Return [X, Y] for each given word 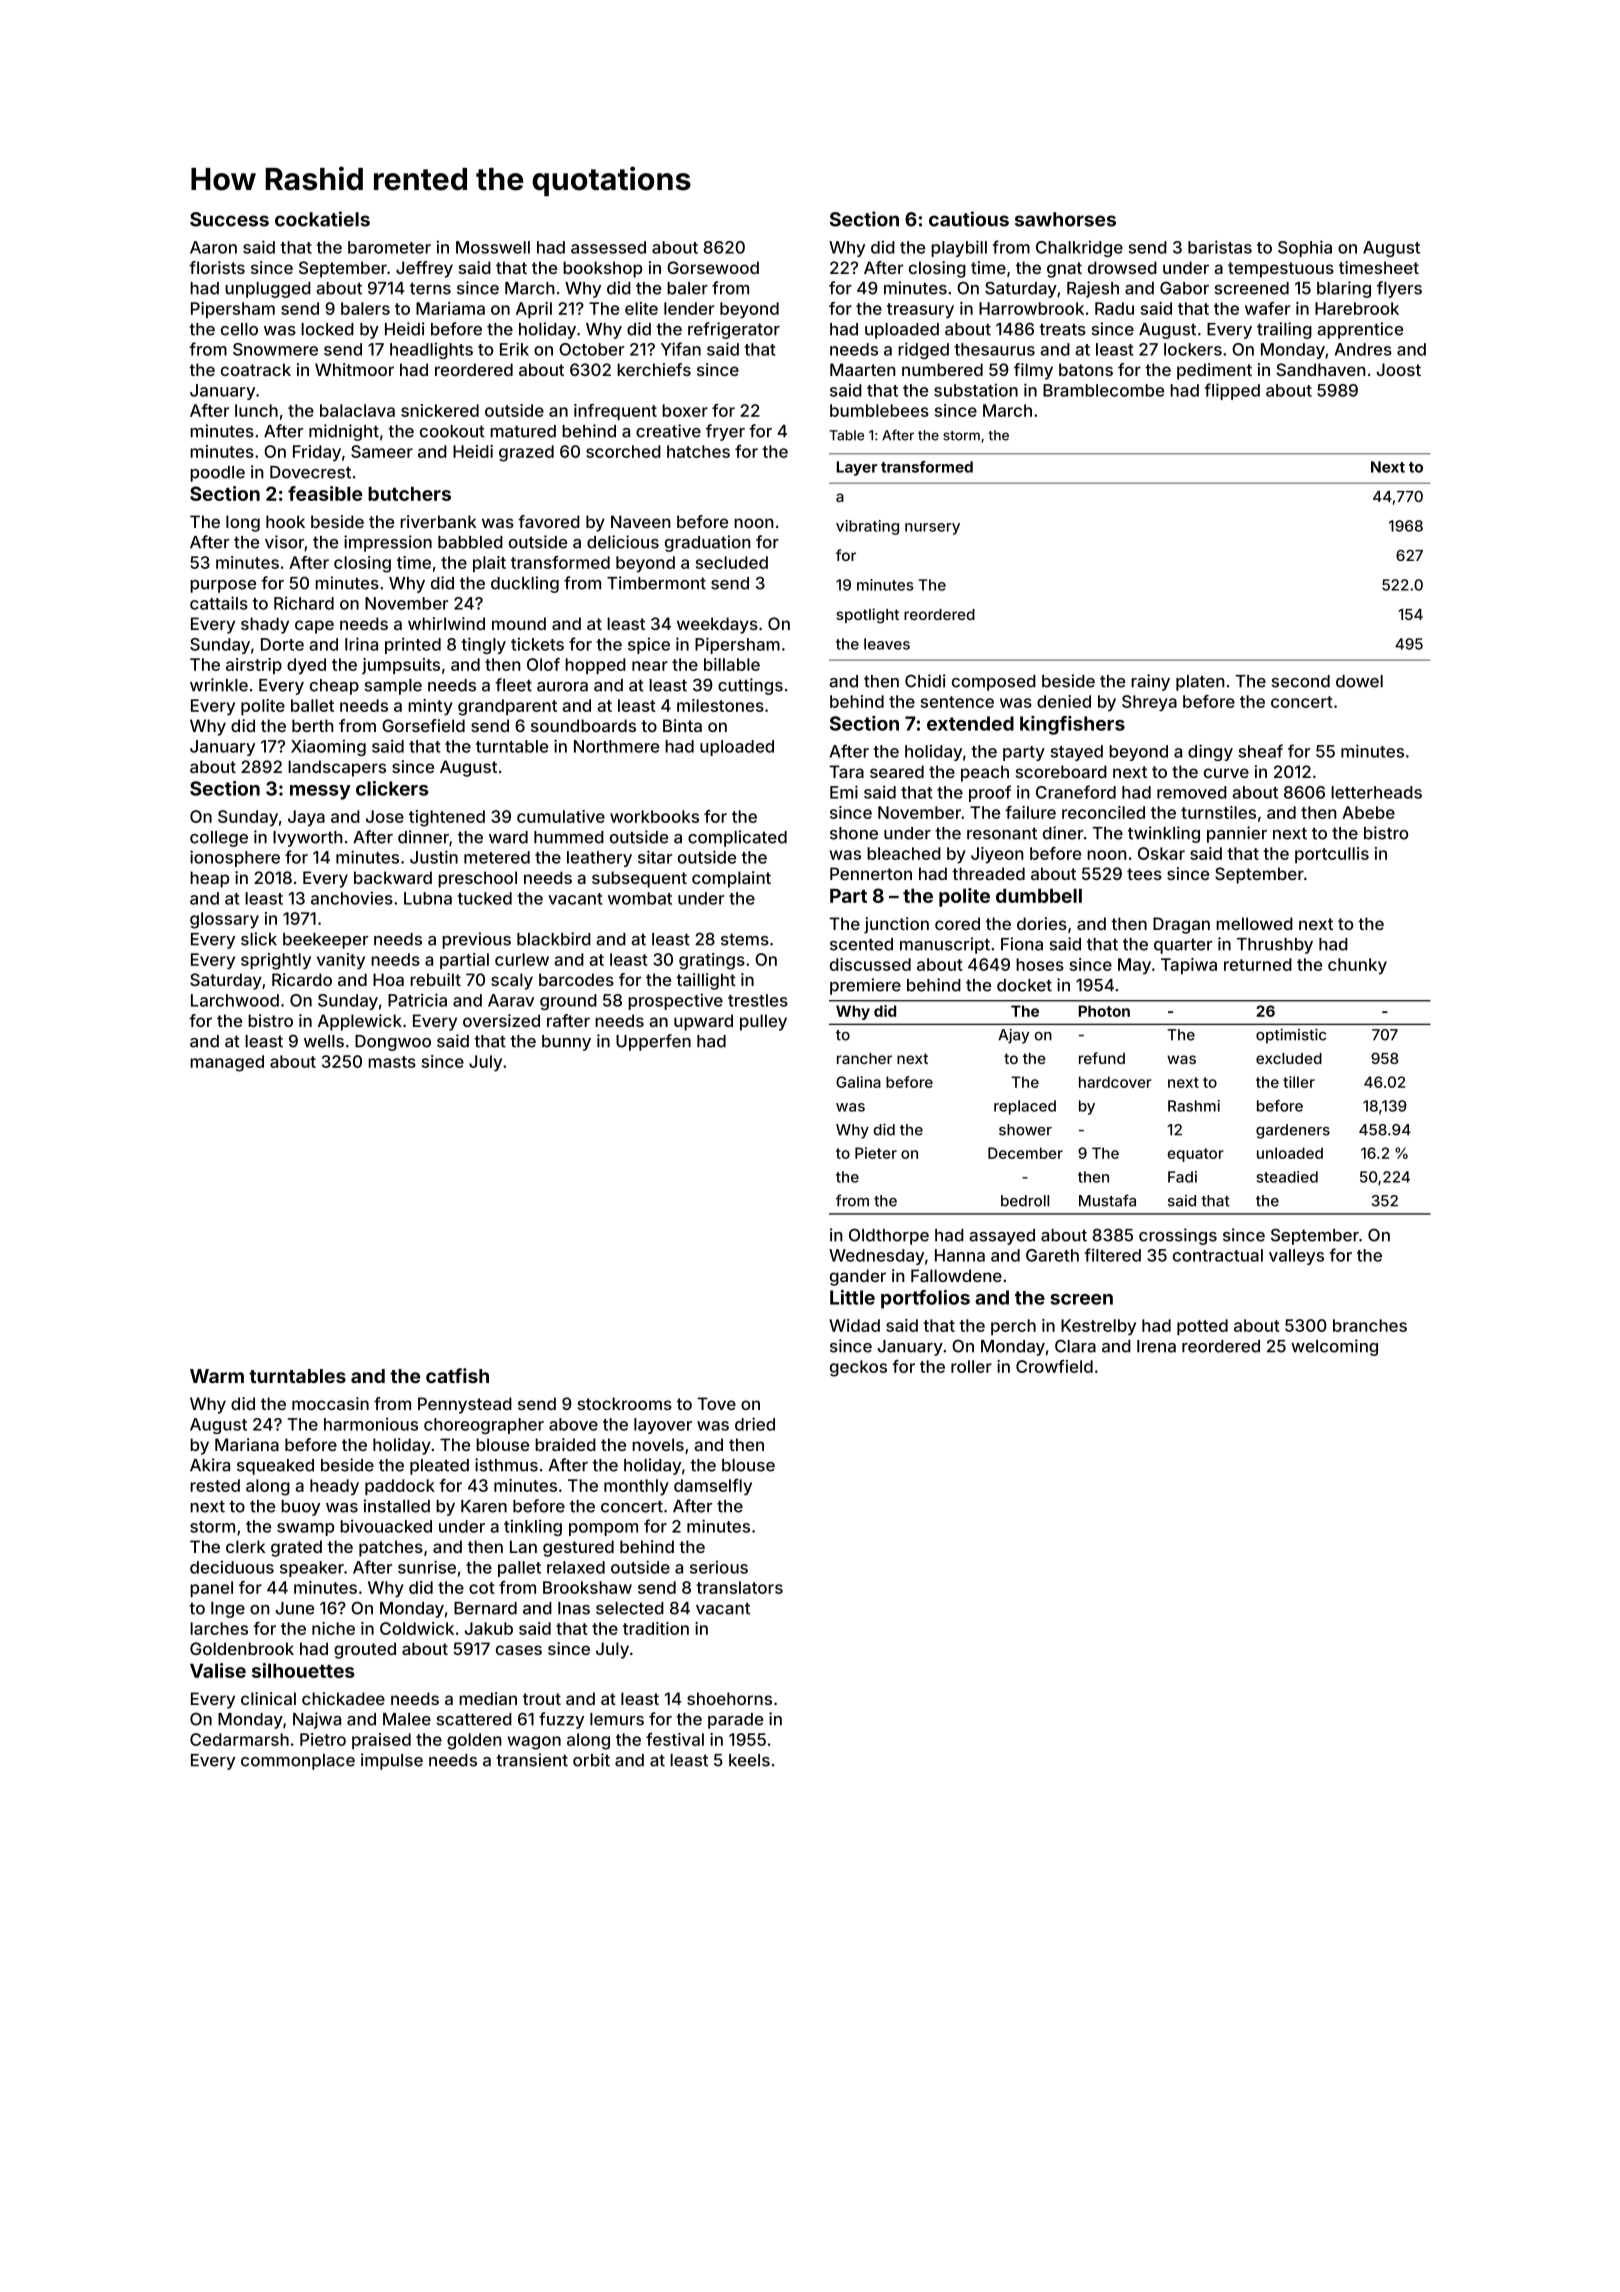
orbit [591, 1760]
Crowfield [1054, 1366]
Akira [210, 1465]
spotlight [867, 616]
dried [755, 1424]
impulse [392, 1761]
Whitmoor [354, 369]
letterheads [1376, 792]
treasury [920, 311]
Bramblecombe [1103, 390]
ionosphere [235, 858]
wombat [640, 898]
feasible [325, 493]
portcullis [1332, 855]
